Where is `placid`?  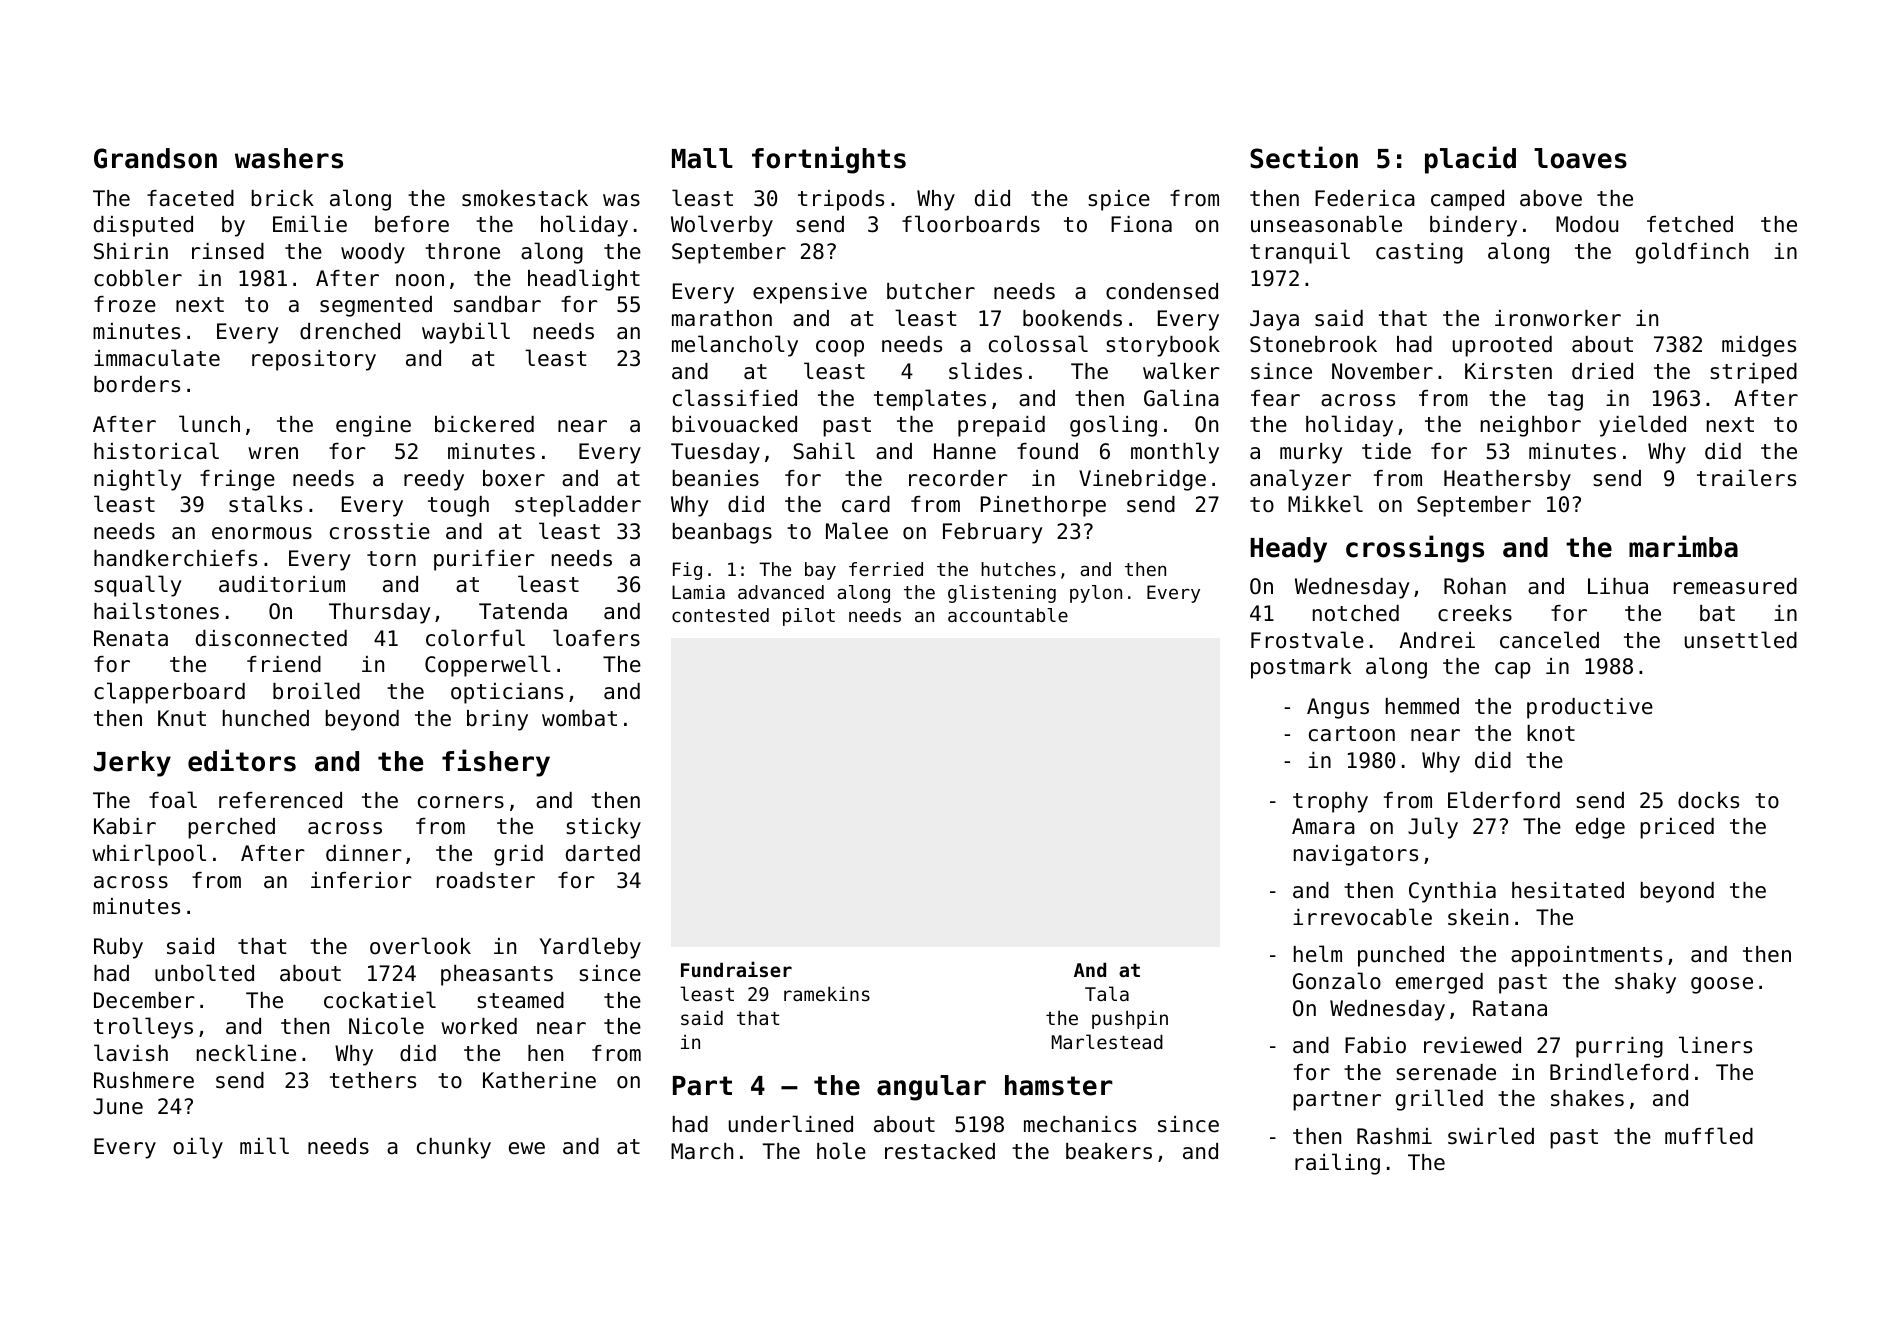
placid is located at coordinates (1470, 160).
